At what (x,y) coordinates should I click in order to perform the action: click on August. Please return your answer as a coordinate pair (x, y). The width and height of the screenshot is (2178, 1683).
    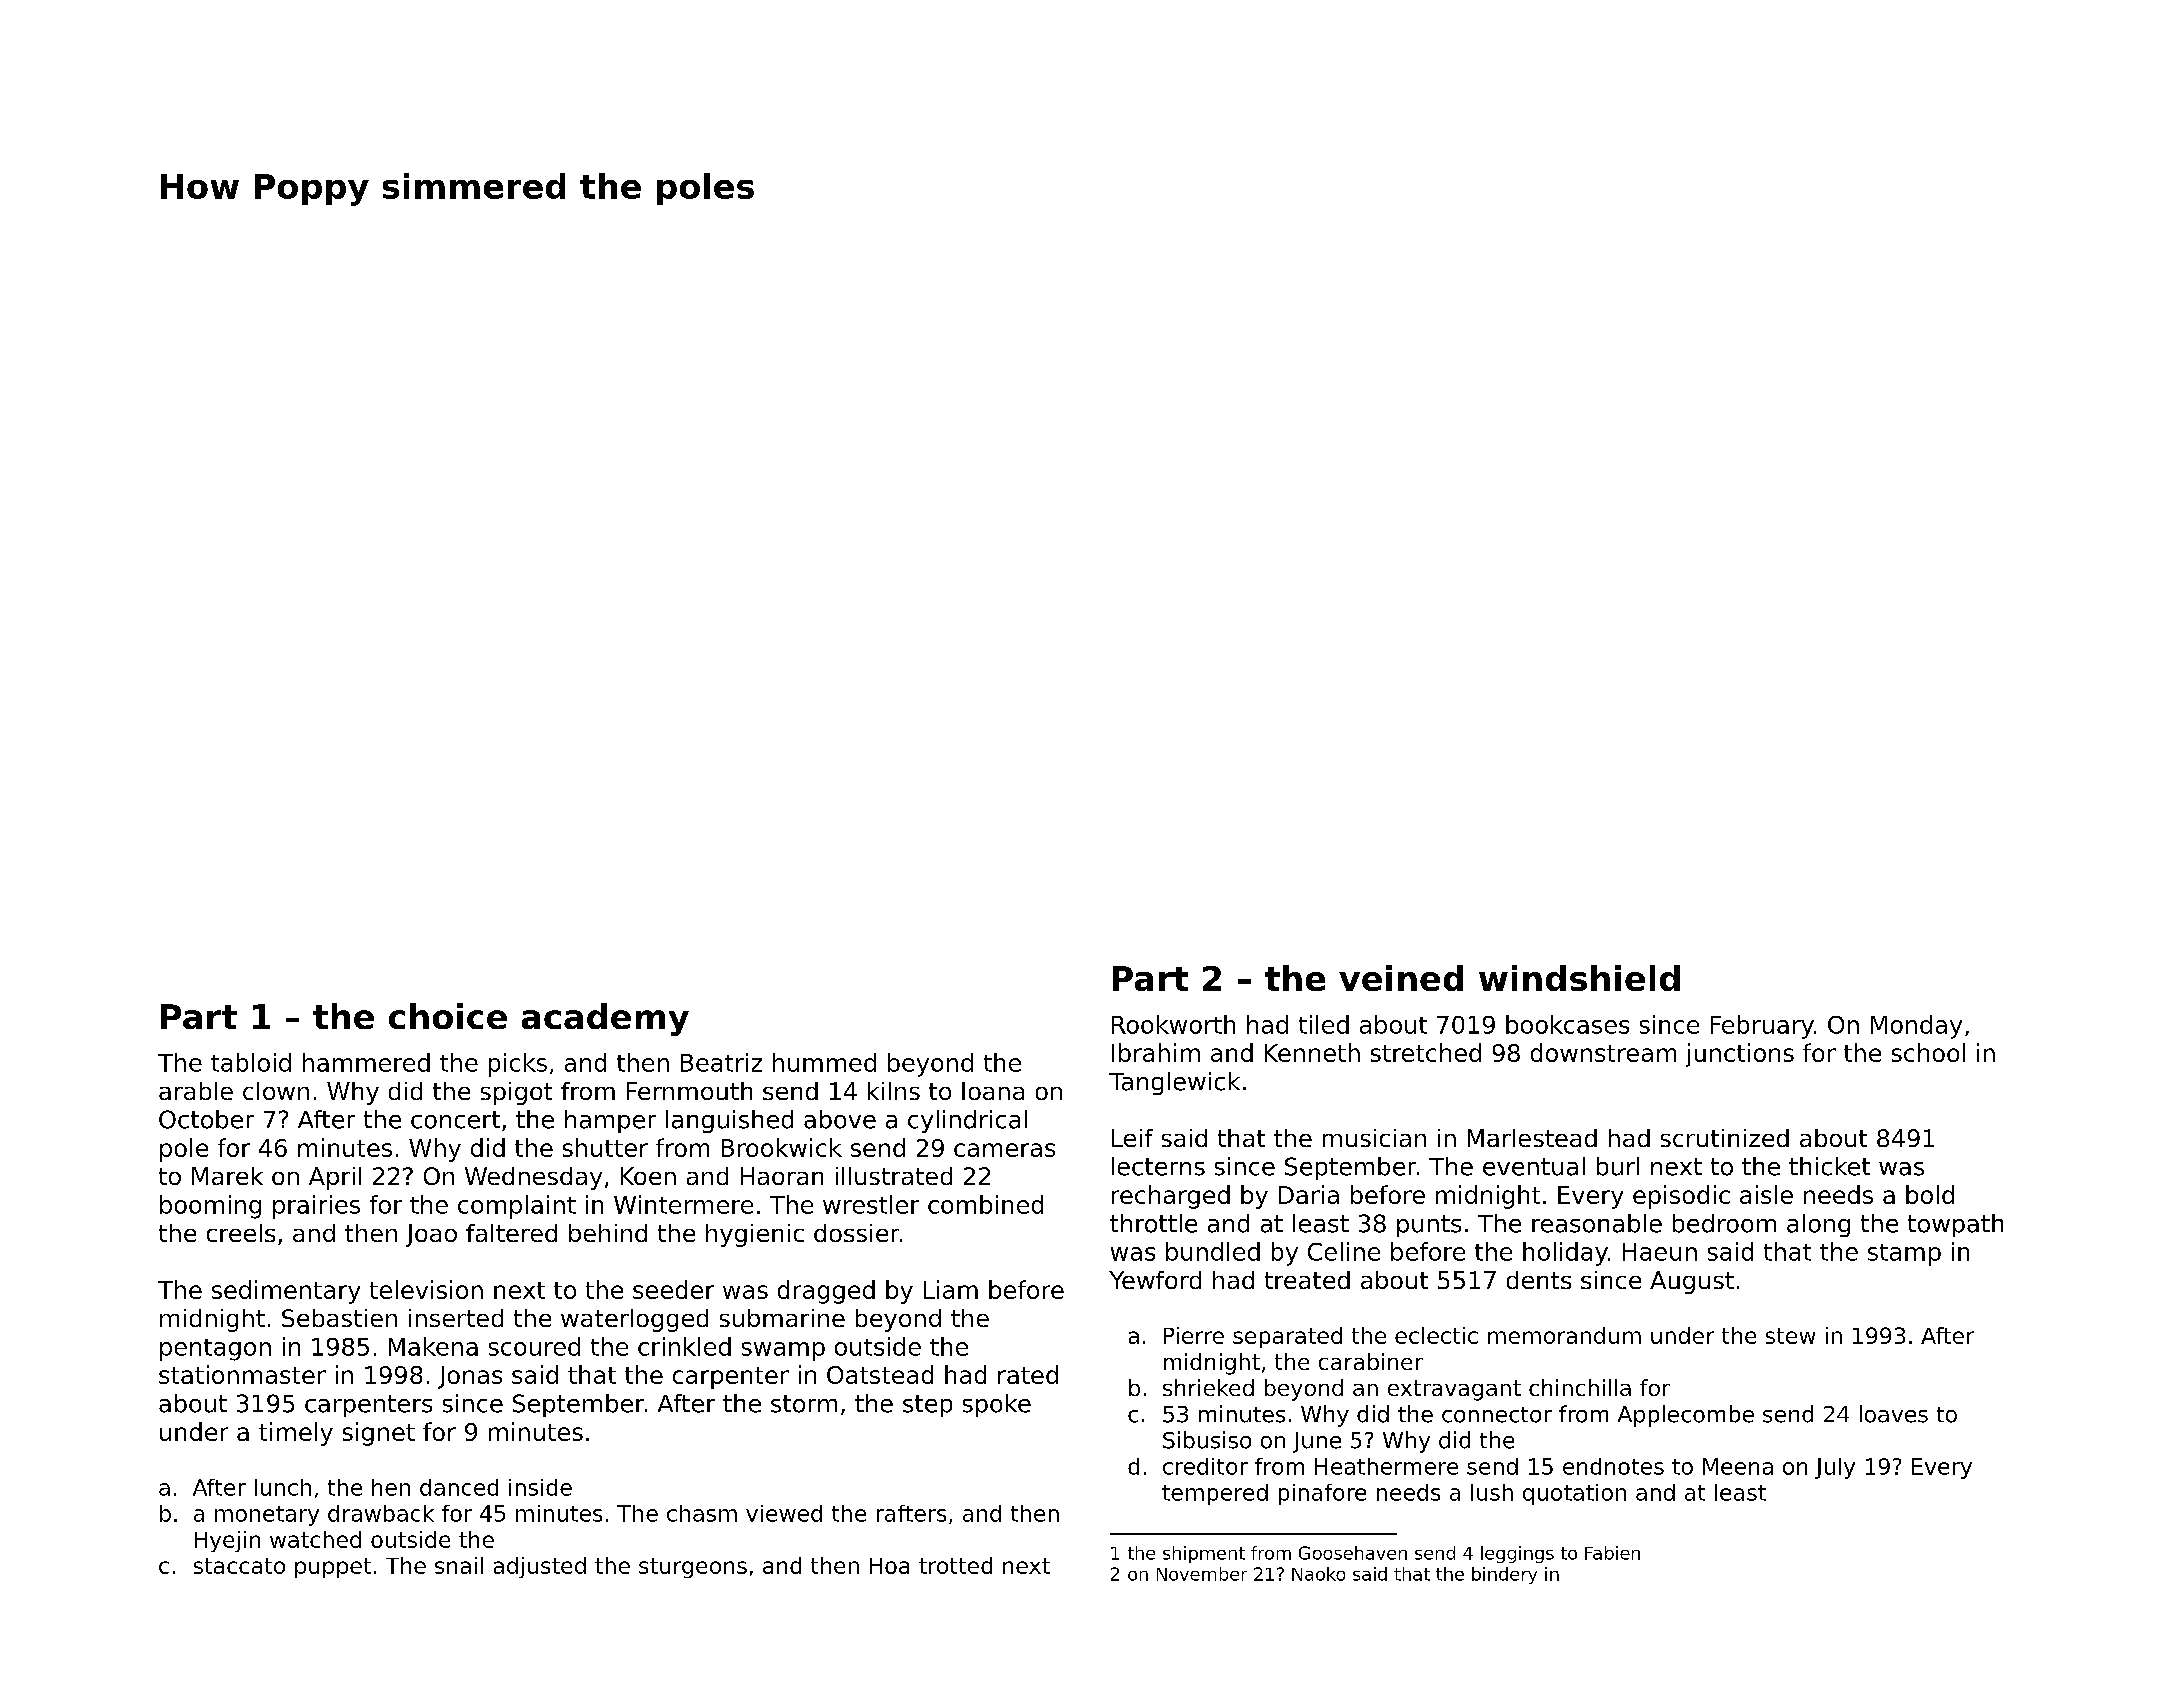
    Looking at the image, I should click on (1692, 1282).
